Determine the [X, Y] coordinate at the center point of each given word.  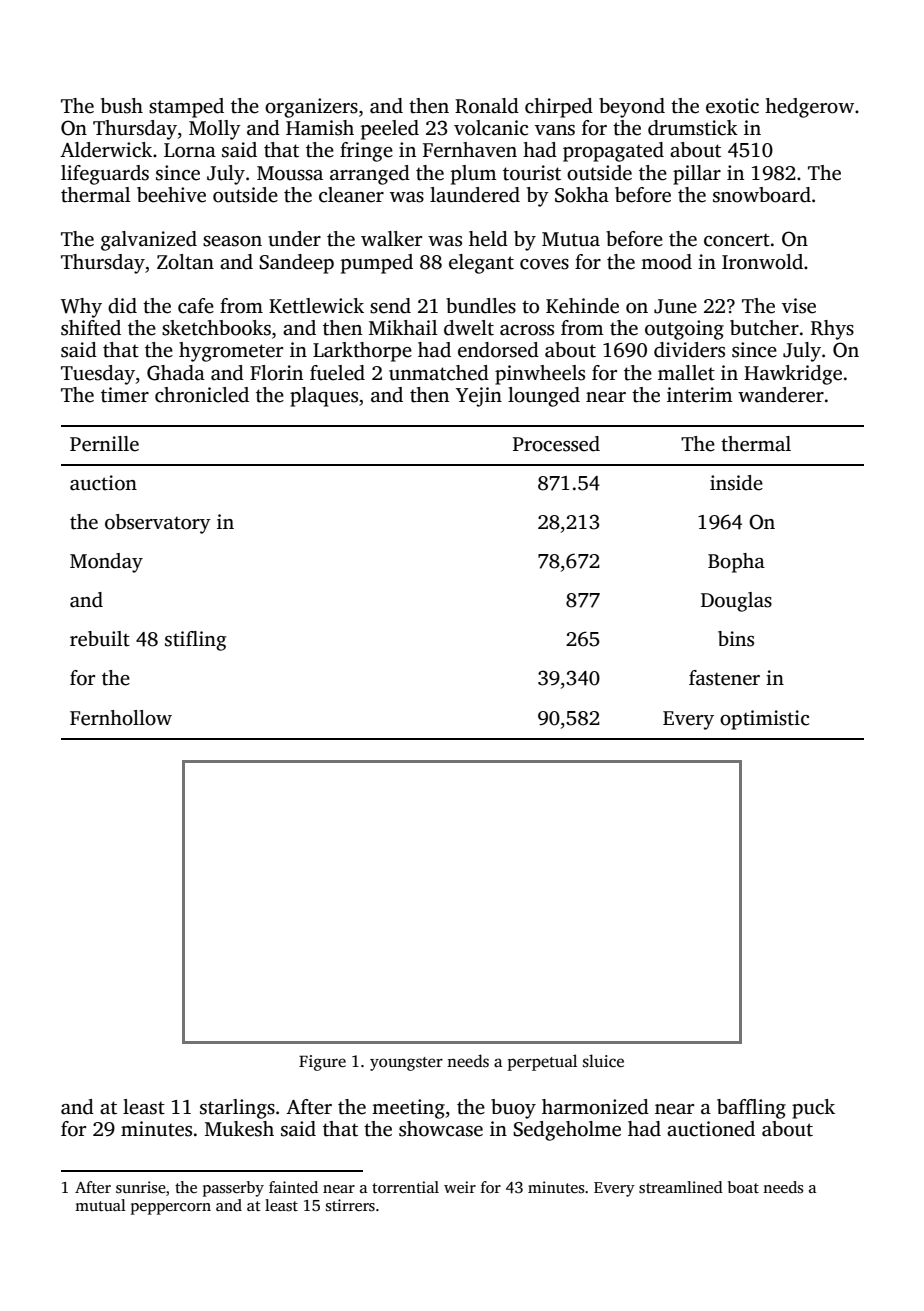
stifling [195, 641]
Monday [106, 563]
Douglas [736, 602]
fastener [724, 678]
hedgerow [809, 108]
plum [474, 175]
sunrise [141, 1187]
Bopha [736, 563]
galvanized [149, 241]
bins [736, 639]
